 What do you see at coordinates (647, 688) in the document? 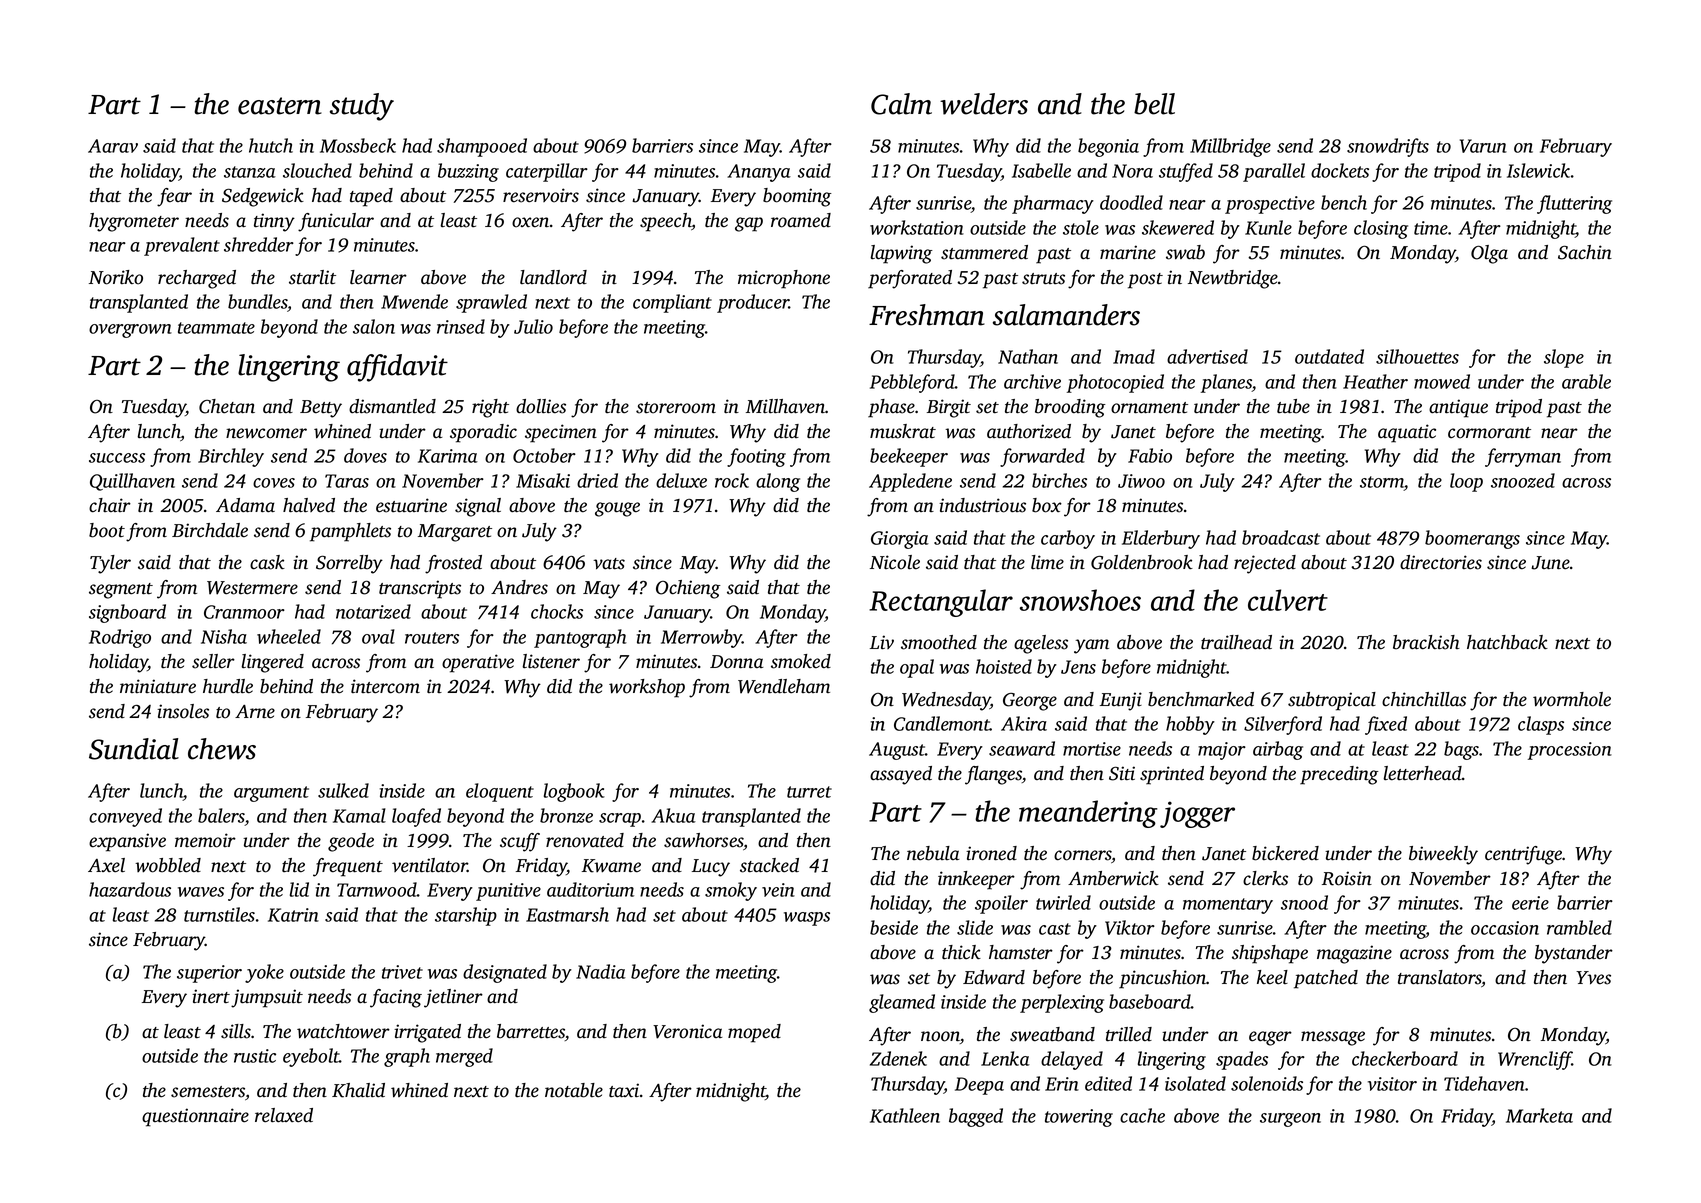
I see `workshop` at bounding box center [647, 688].
